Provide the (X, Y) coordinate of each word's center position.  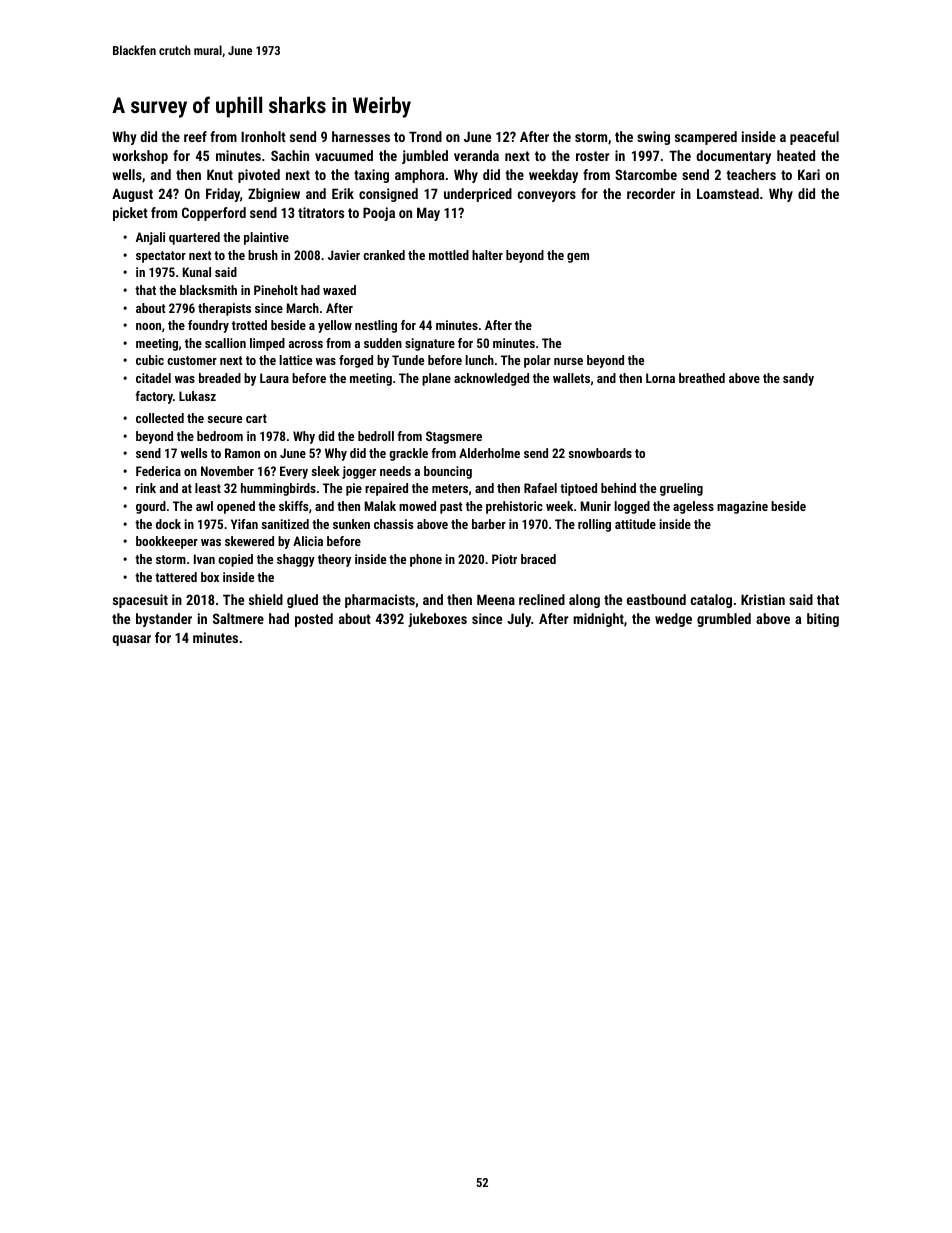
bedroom (220, 436)
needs (395, 471)
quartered (194, 238)
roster (592, 156)
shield (266, 599)
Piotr (504, 559)
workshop (140, 157)
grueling (681, 489)
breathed (702, 378)
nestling (376, 326)
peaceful (814, 138)
